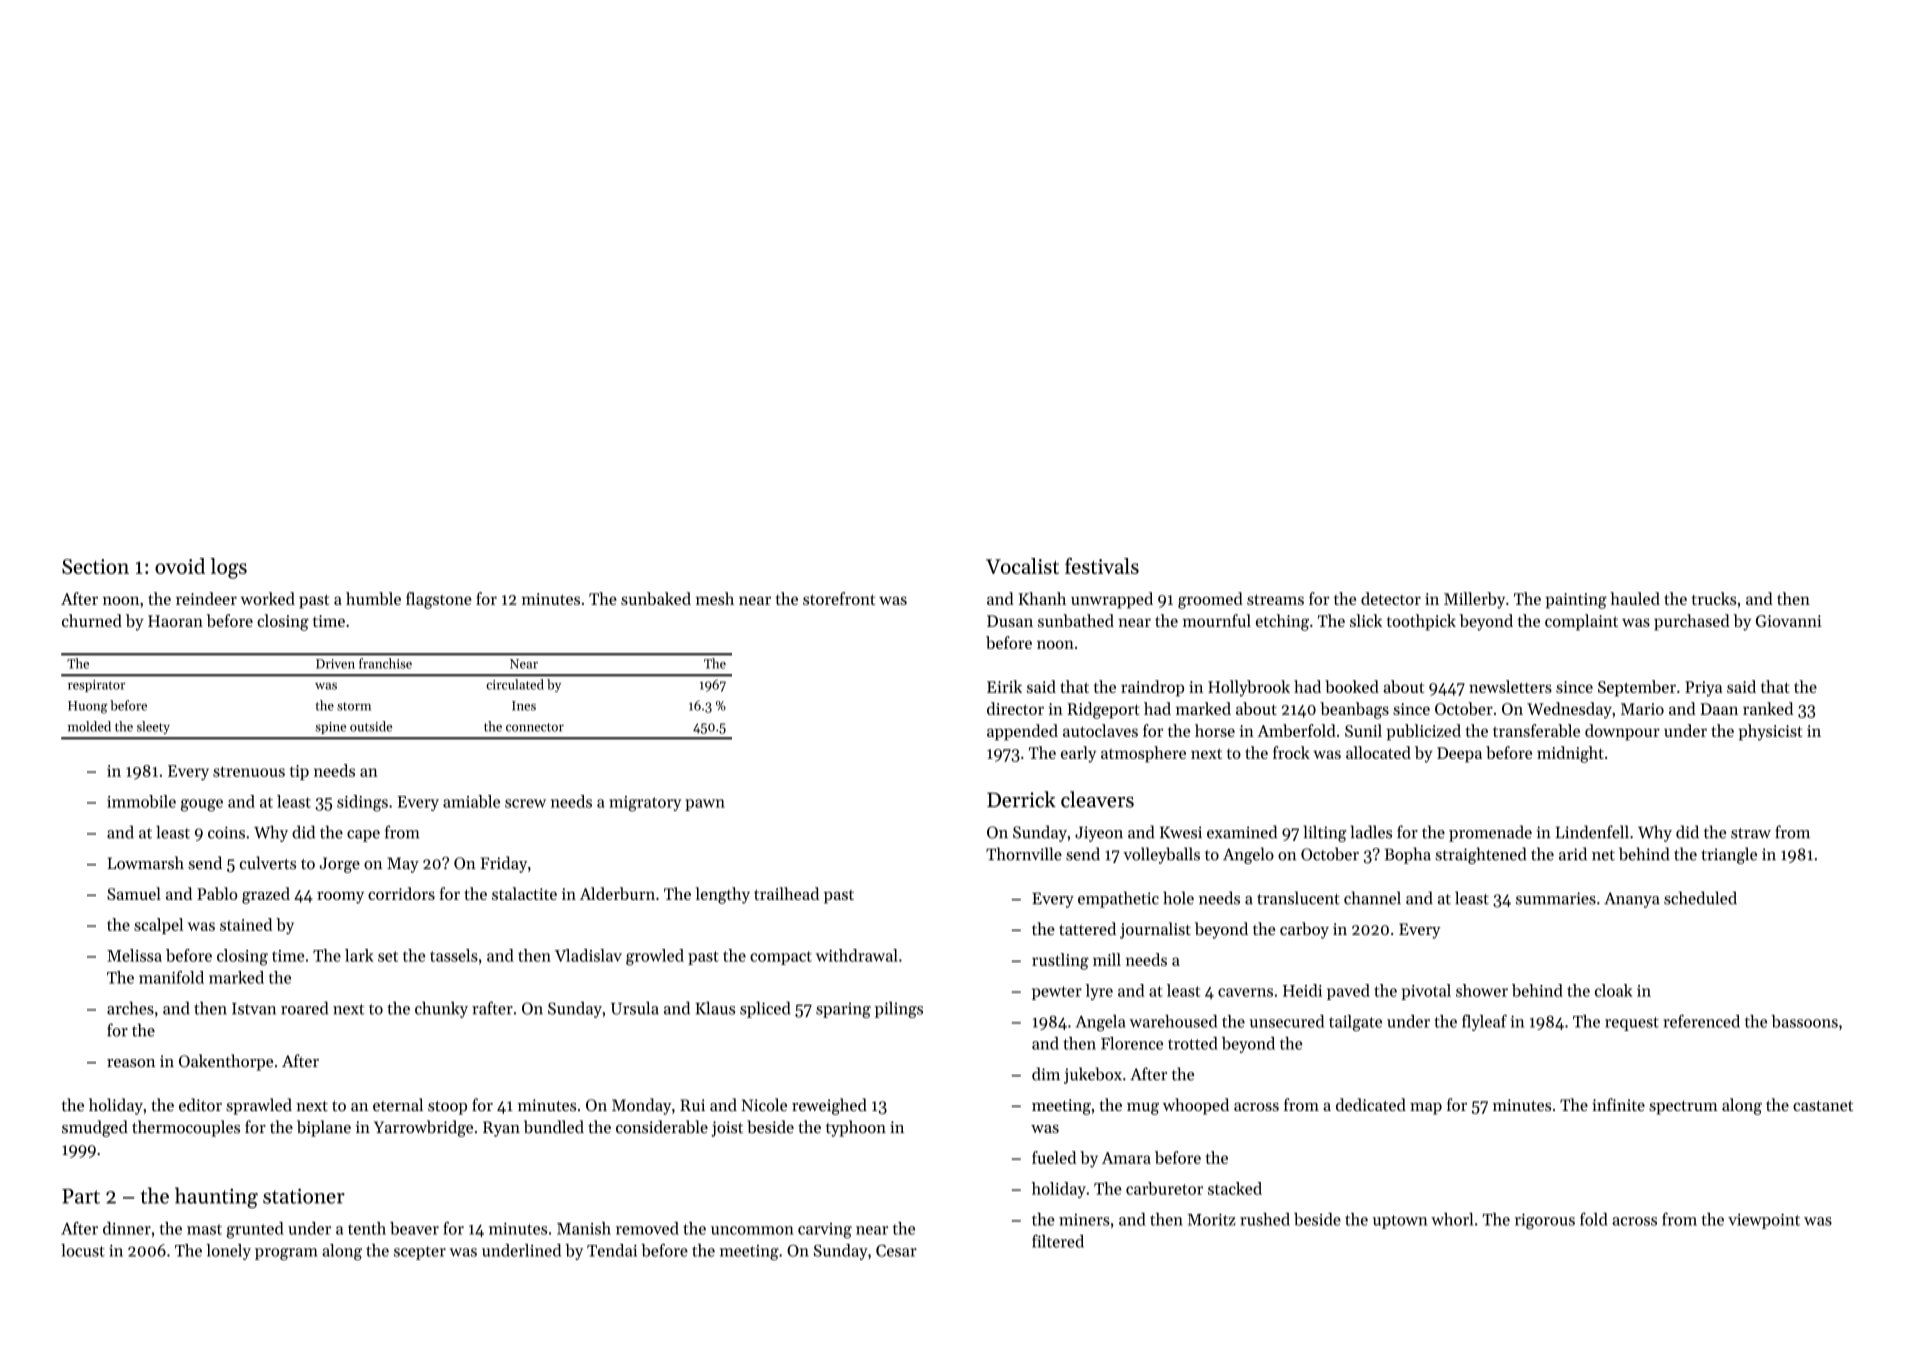 Image resolution: width=1920 pixels, height=1358 pixels. What do you see at coordinates (1371, 1104) in the page?
I see `dedicated` at bounding box center [1371, 1104].
